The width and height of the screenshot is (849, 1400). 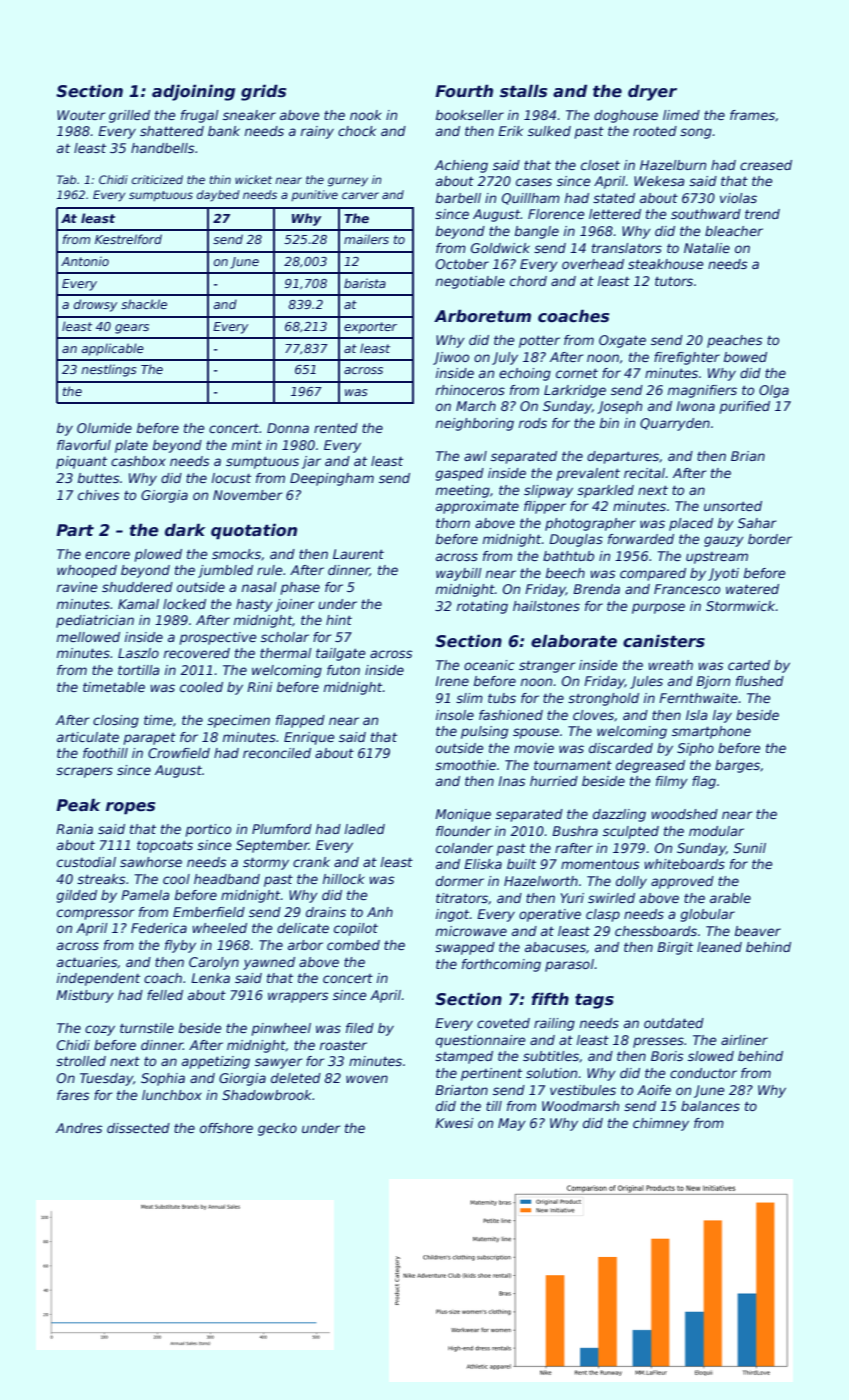 What do you see at coordinates (452, 681) in the screenshot?
I see `Irene` at bounding box center [452, 681].
